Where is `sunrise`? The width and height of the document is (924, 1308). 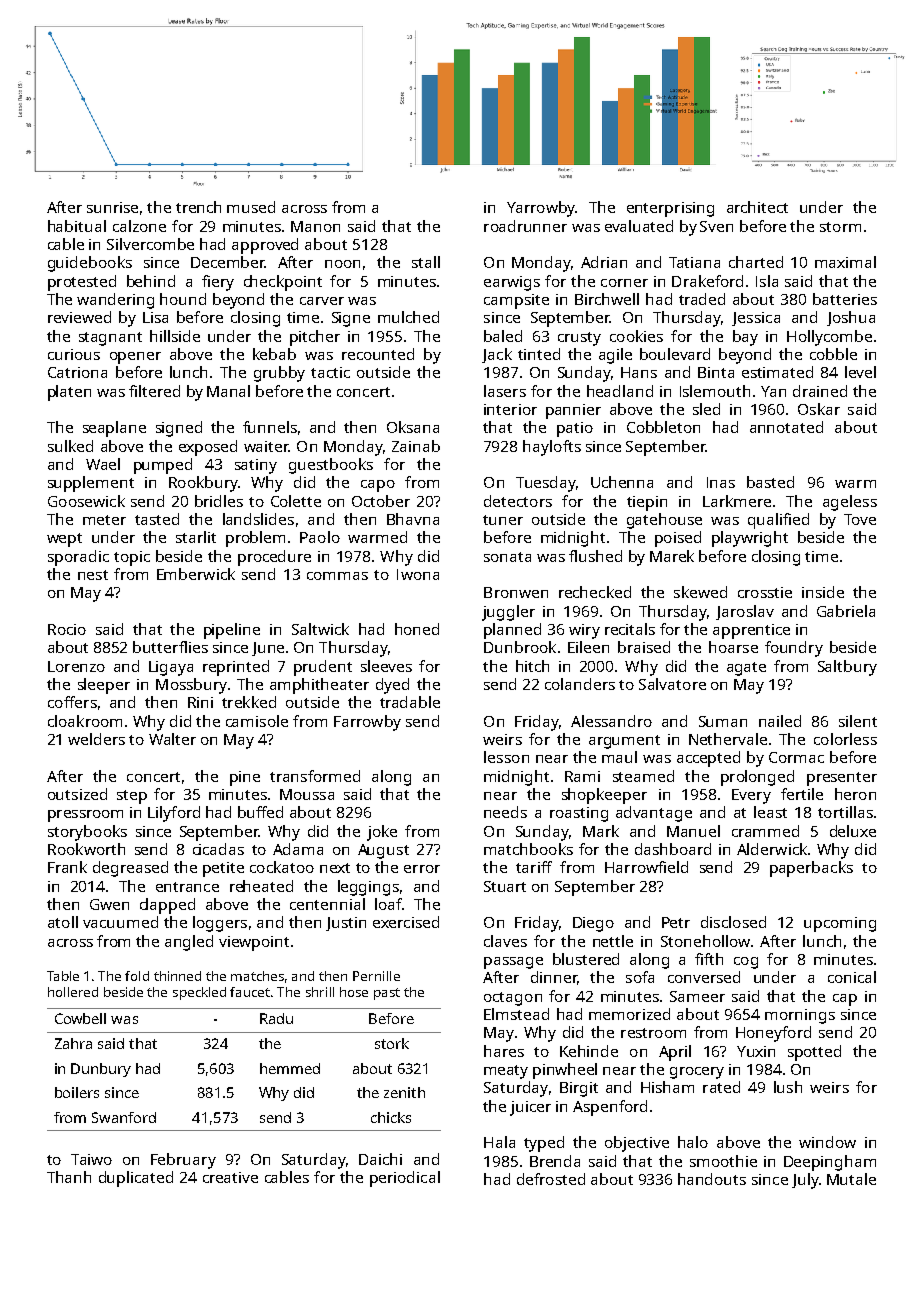 sunrise is located at coordinates (112, 207).
